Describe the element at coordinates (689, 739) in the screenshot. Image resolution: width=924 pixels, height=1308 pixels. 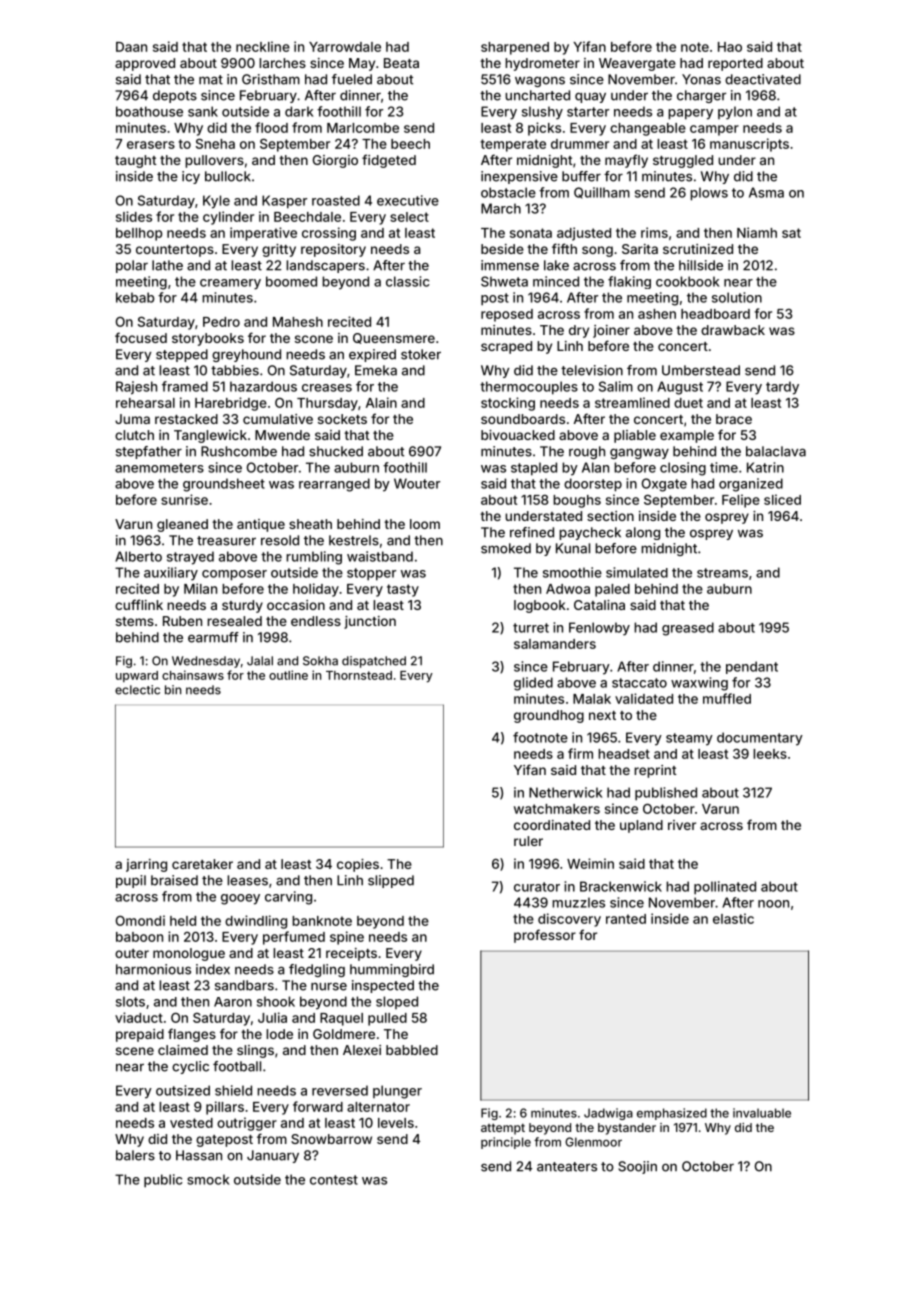
I see `steamy` at that location.
